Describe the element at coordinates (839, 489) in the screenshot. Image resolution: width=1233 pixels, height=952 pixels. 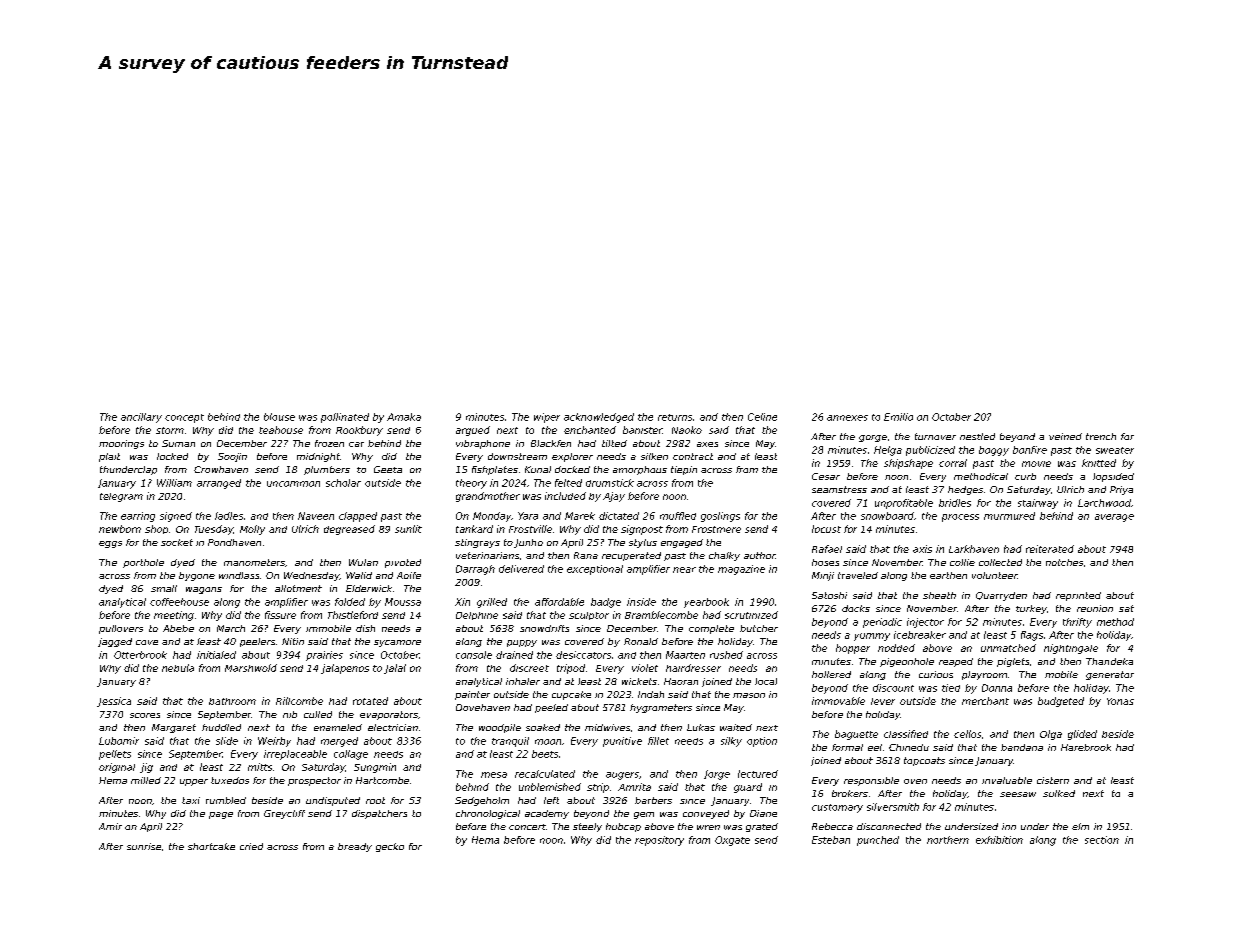
I see `seamstress` at that location.
